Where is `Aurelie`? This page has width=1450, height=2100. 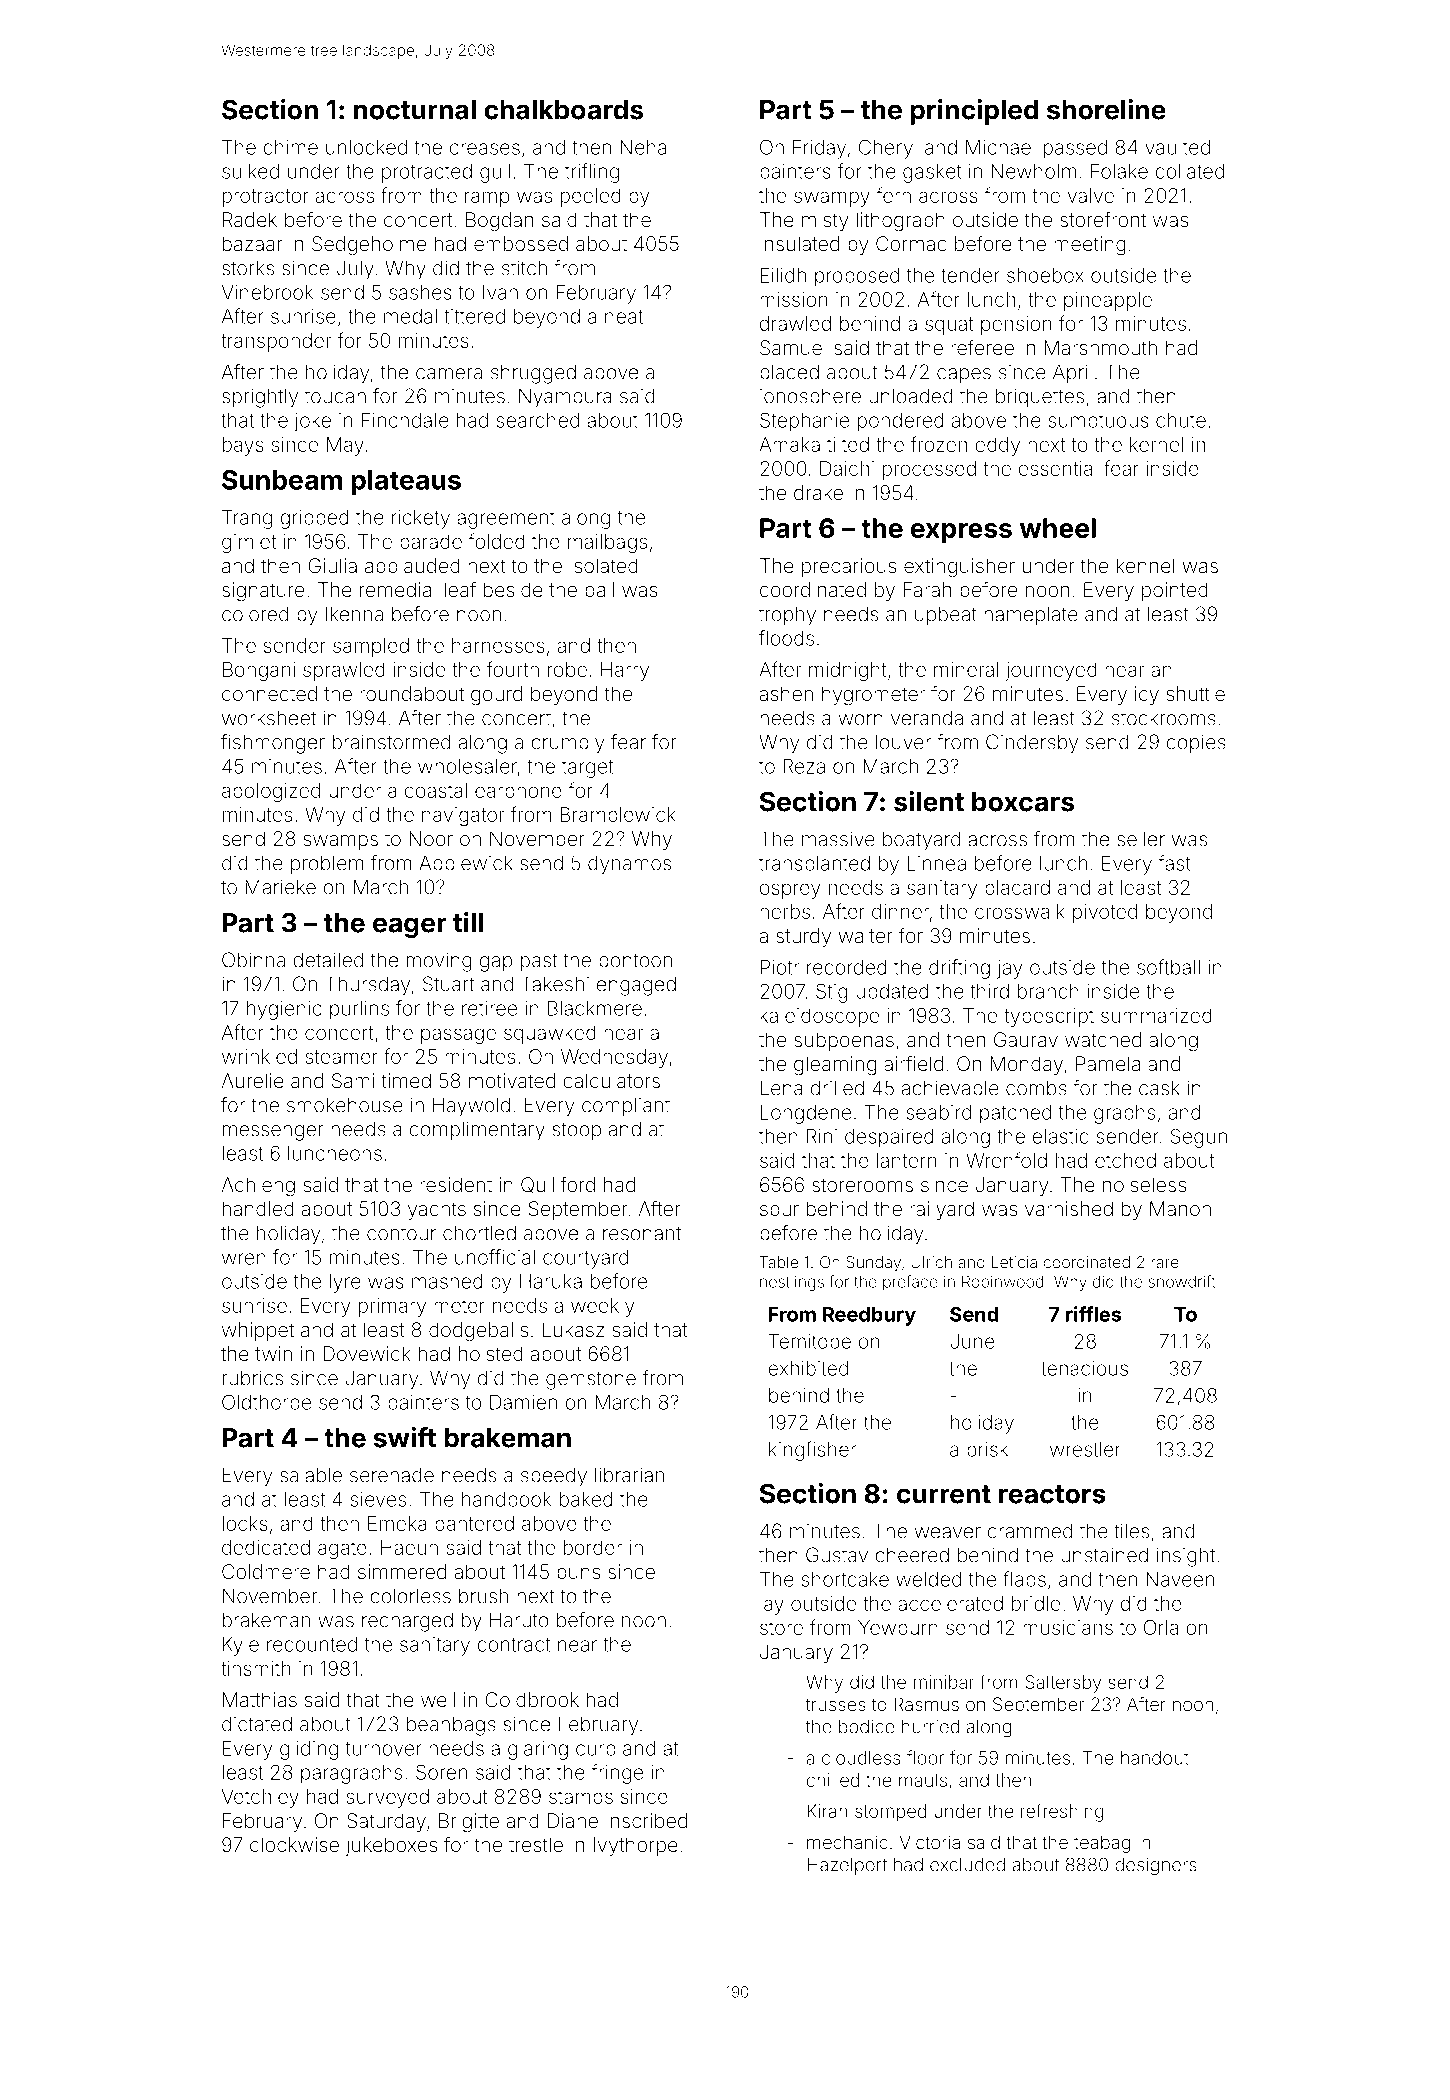
Aurelie is located at coordinates (253, 1080).
